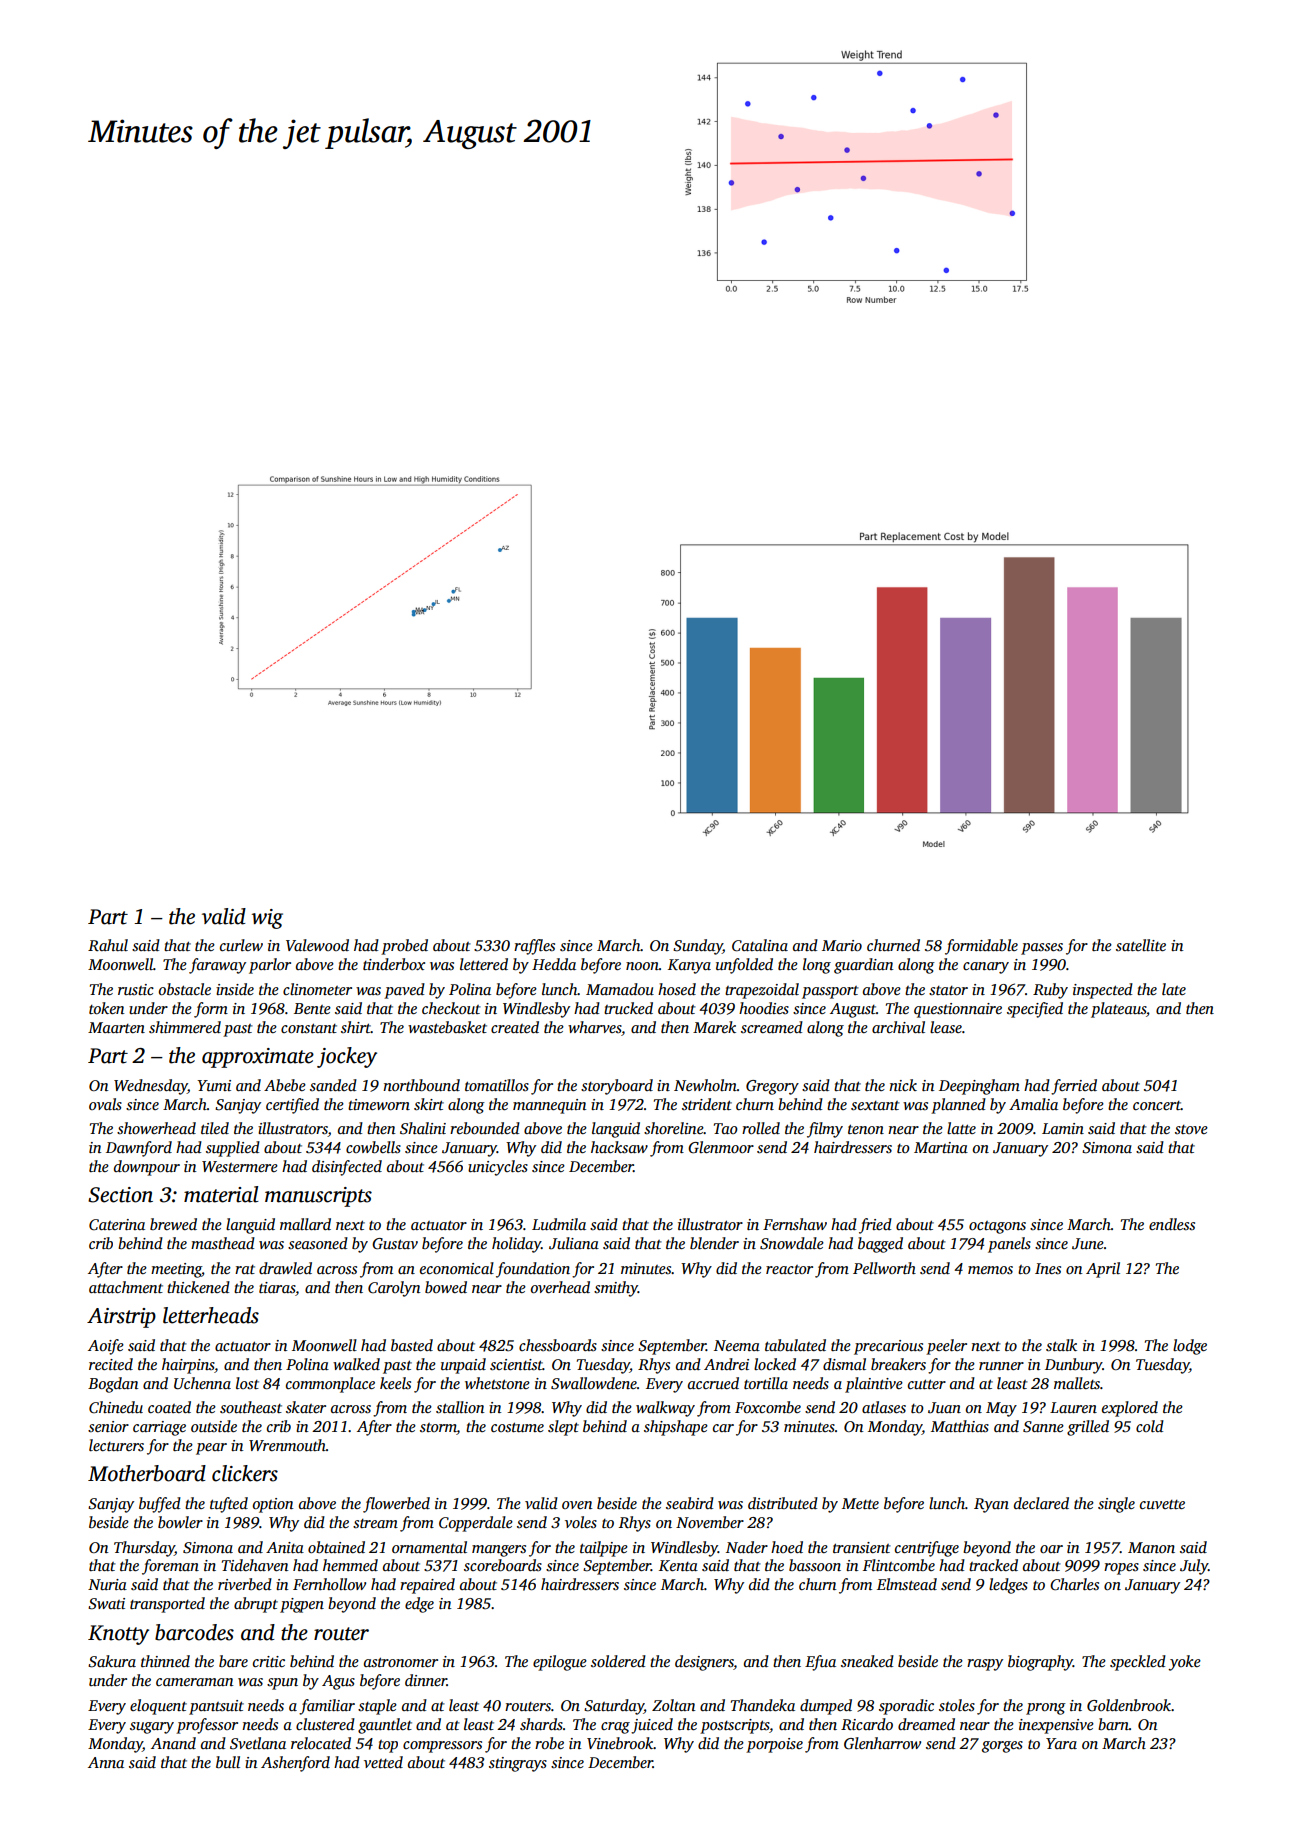 The image size is (1304, 1844). I want to click on satellite, so click(1141, 945).
